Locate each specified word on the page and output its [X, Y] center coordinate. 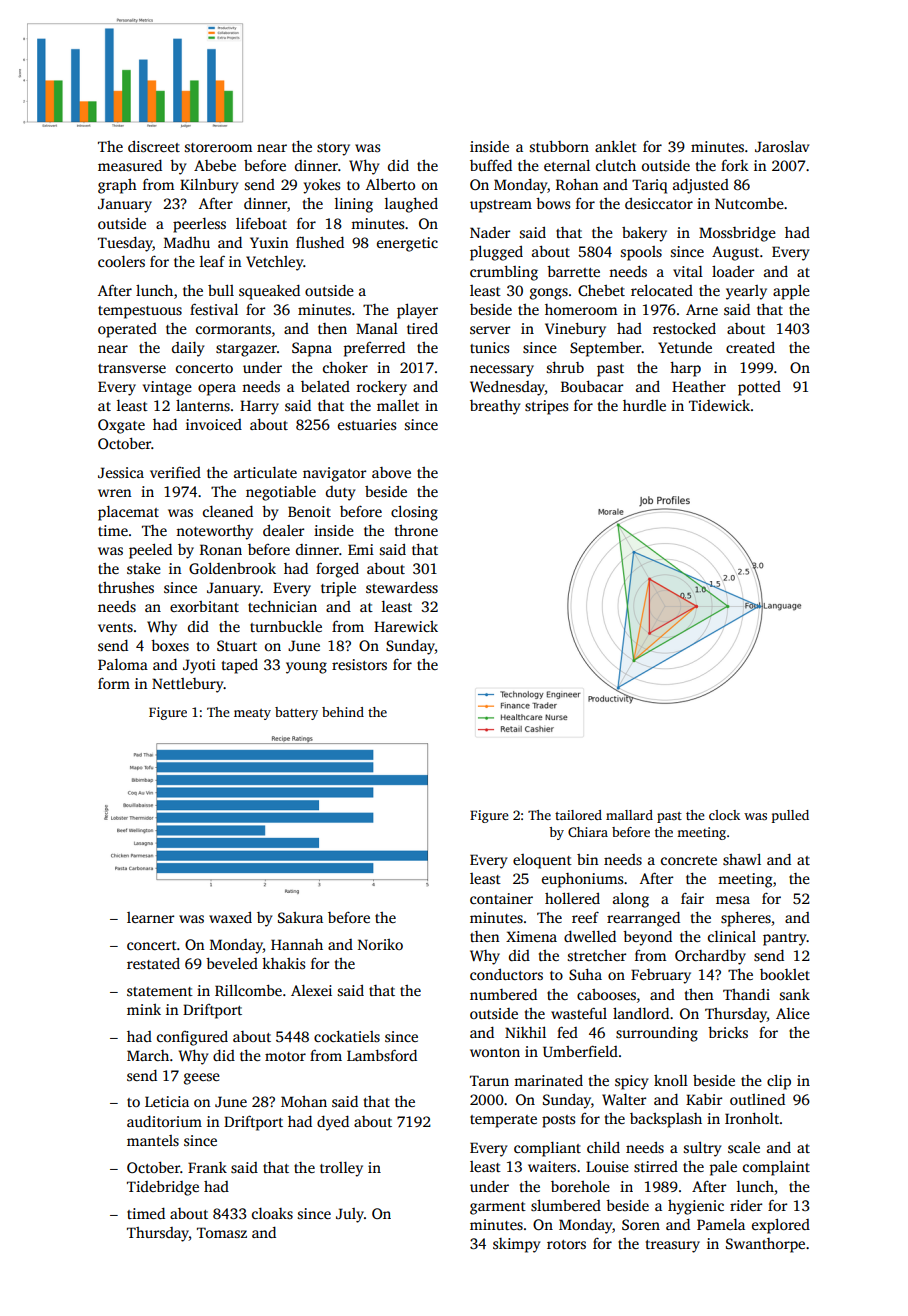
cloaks [272, 1213]
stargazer [246, 350]
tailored [578, 815]
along [631, 900]
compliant [547, 1149]
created [750, 347]
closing [414, 513]
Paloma [123, 664]
